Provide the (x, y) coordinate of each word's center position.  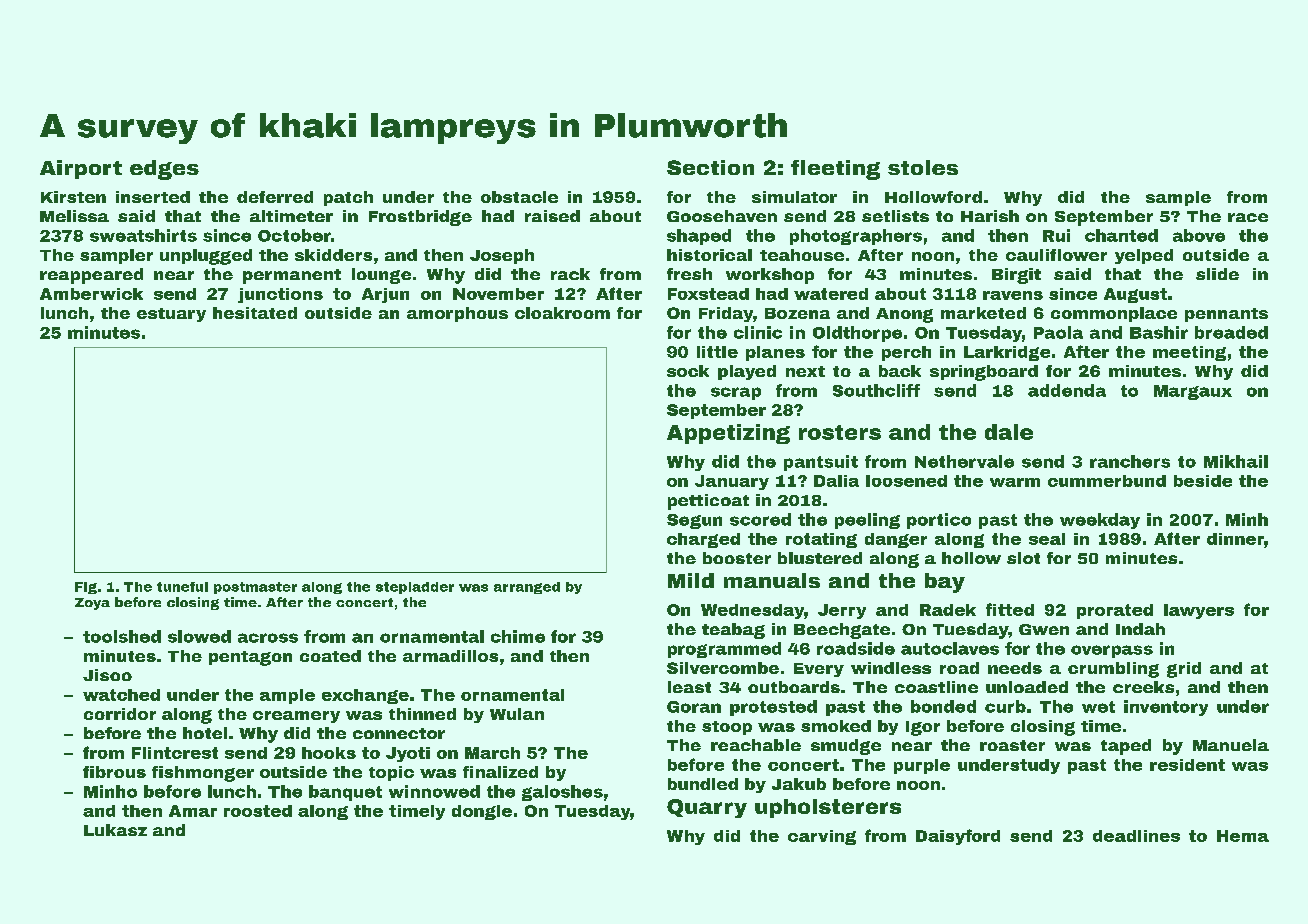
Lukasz (115, 830)
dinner (1235, 539)
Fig (86, 588)
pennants (1226, 315)
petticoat (708, 502)
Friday (726, 314)
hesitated (255, 313)
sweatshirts (143, 235)
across (268, 638)
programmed (724, 650)
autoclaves (950, 648)
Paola (1058, 332)
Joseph (502, 256)
